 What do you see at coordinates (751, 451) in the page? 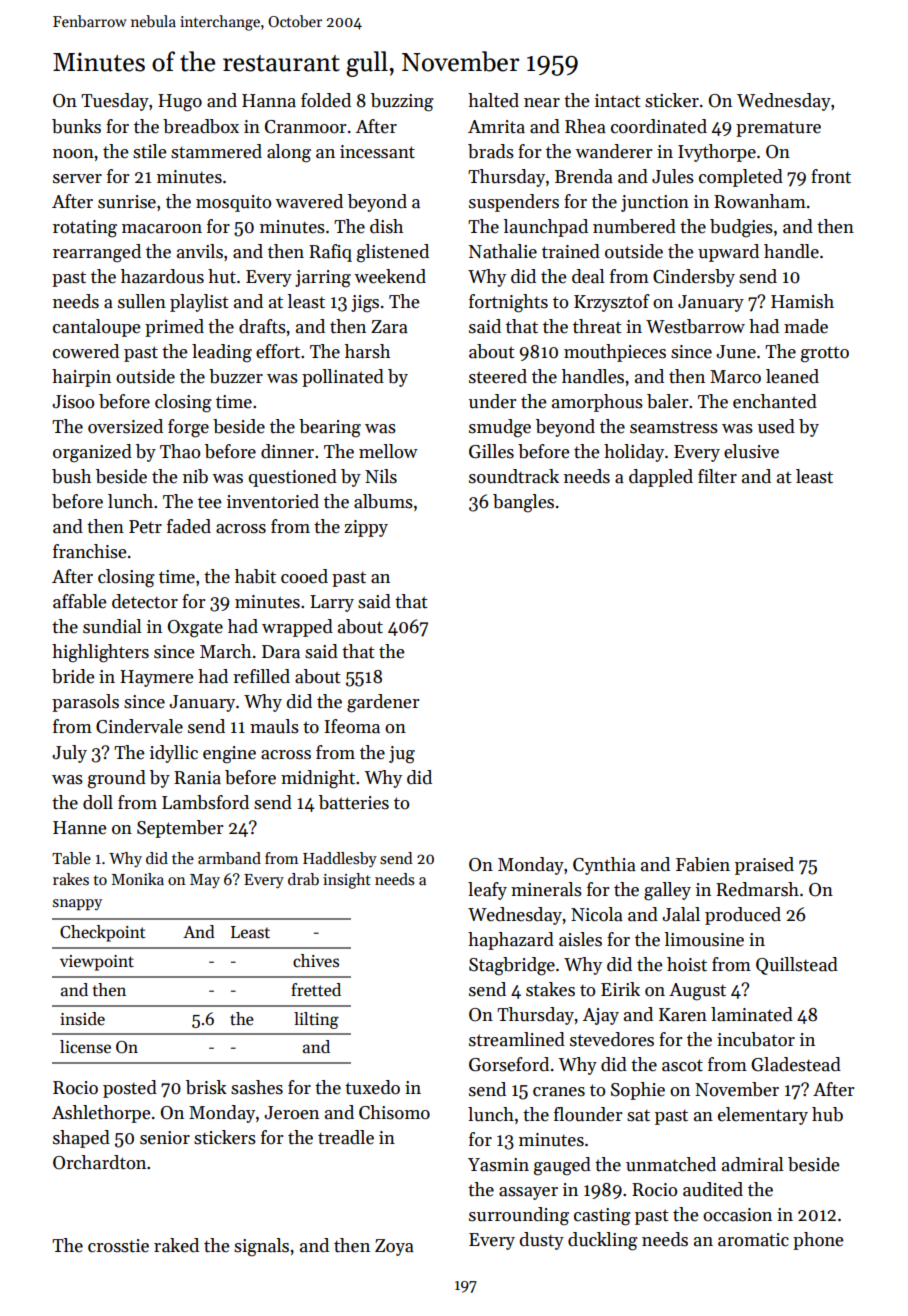
I see `elusive` at bounding box center [751, 451].
